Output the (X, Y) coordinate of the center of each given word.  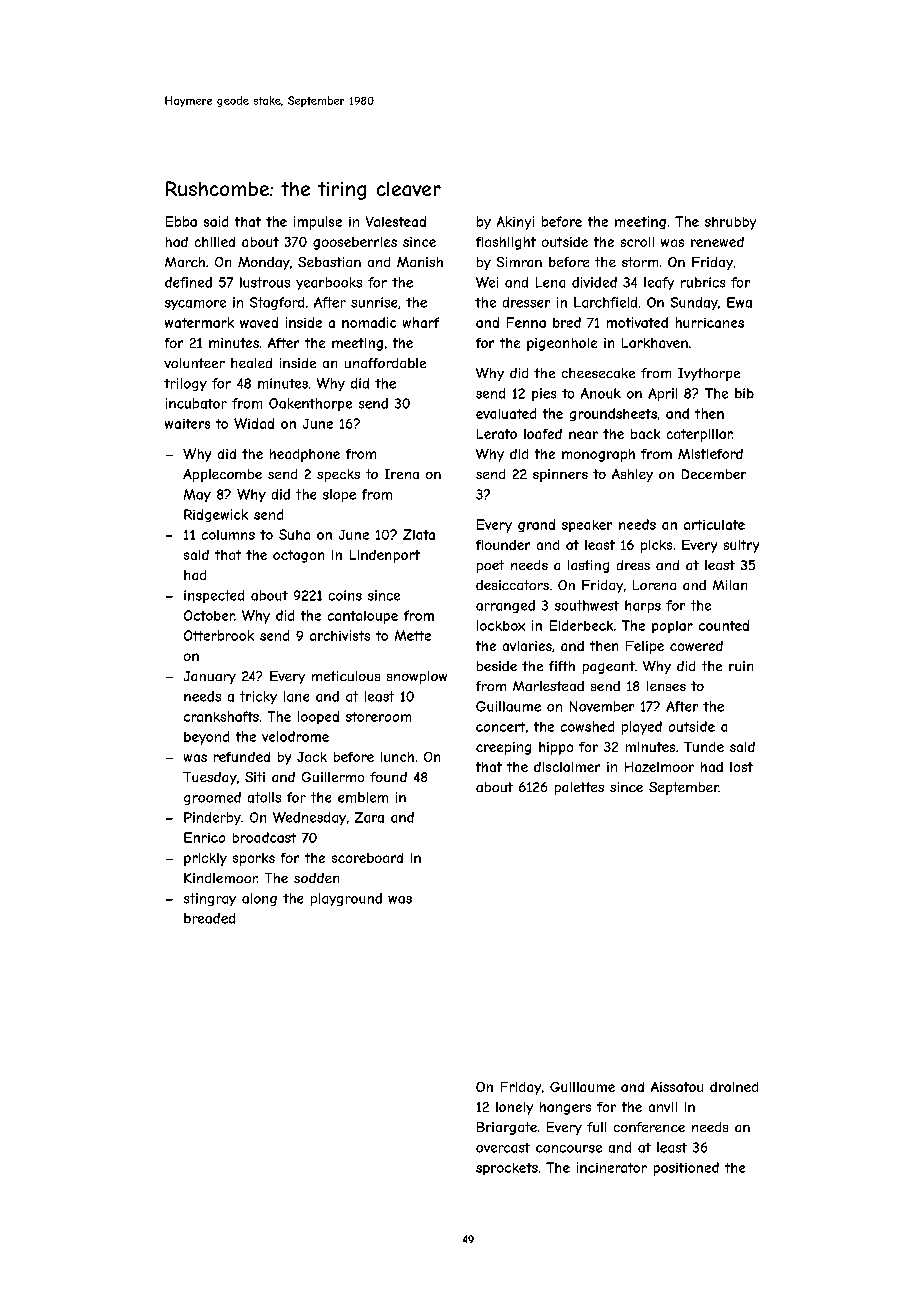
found (388, 777)
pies (544, 394)
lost (741, 767)
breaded (209, 918)
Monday (264, 263)
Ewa (739, 302)
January (210, 677)
